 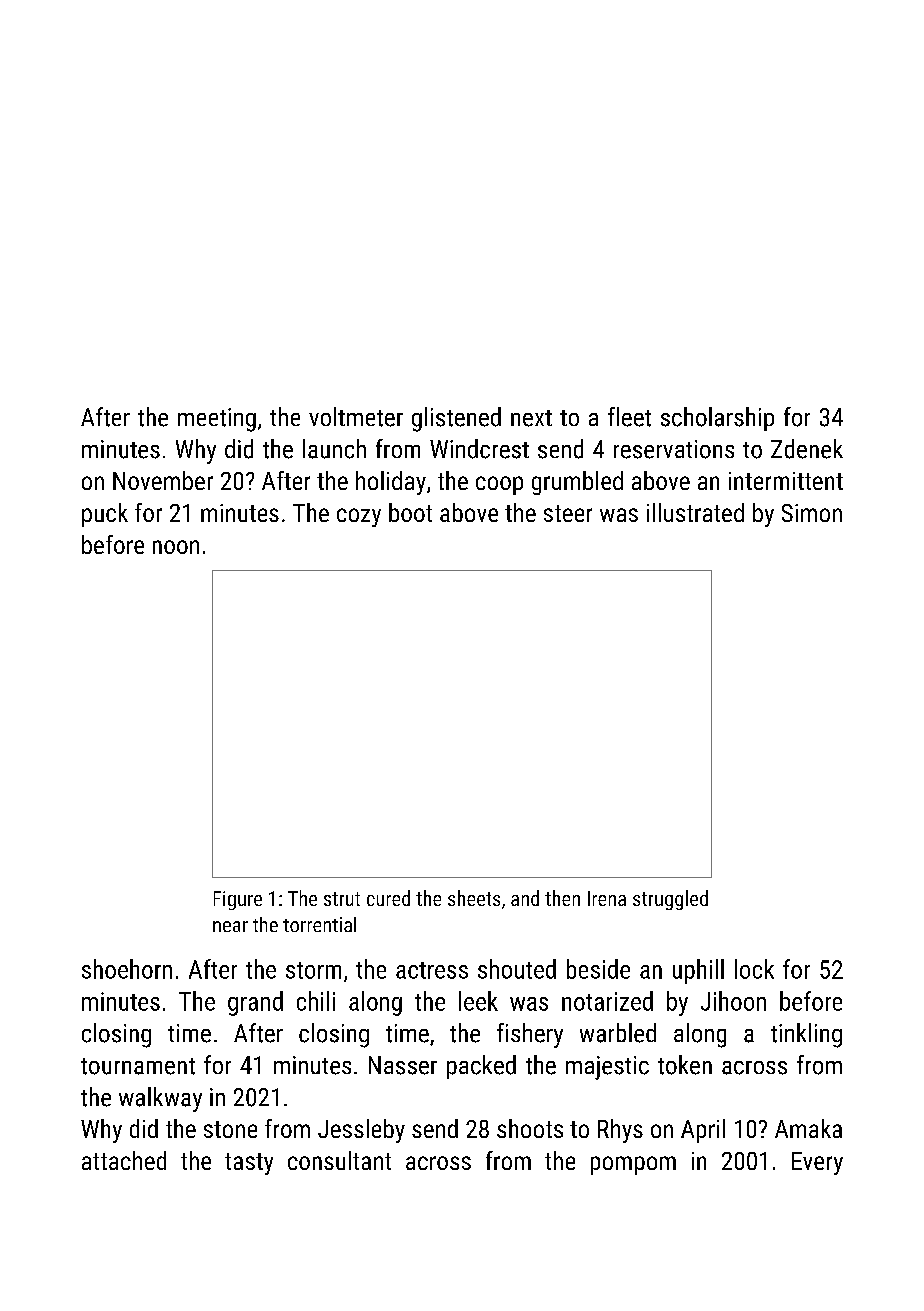 What do you see at coordinates (255, 1003) in the document?
I see `grand` at bounding box center [255, 1003].
